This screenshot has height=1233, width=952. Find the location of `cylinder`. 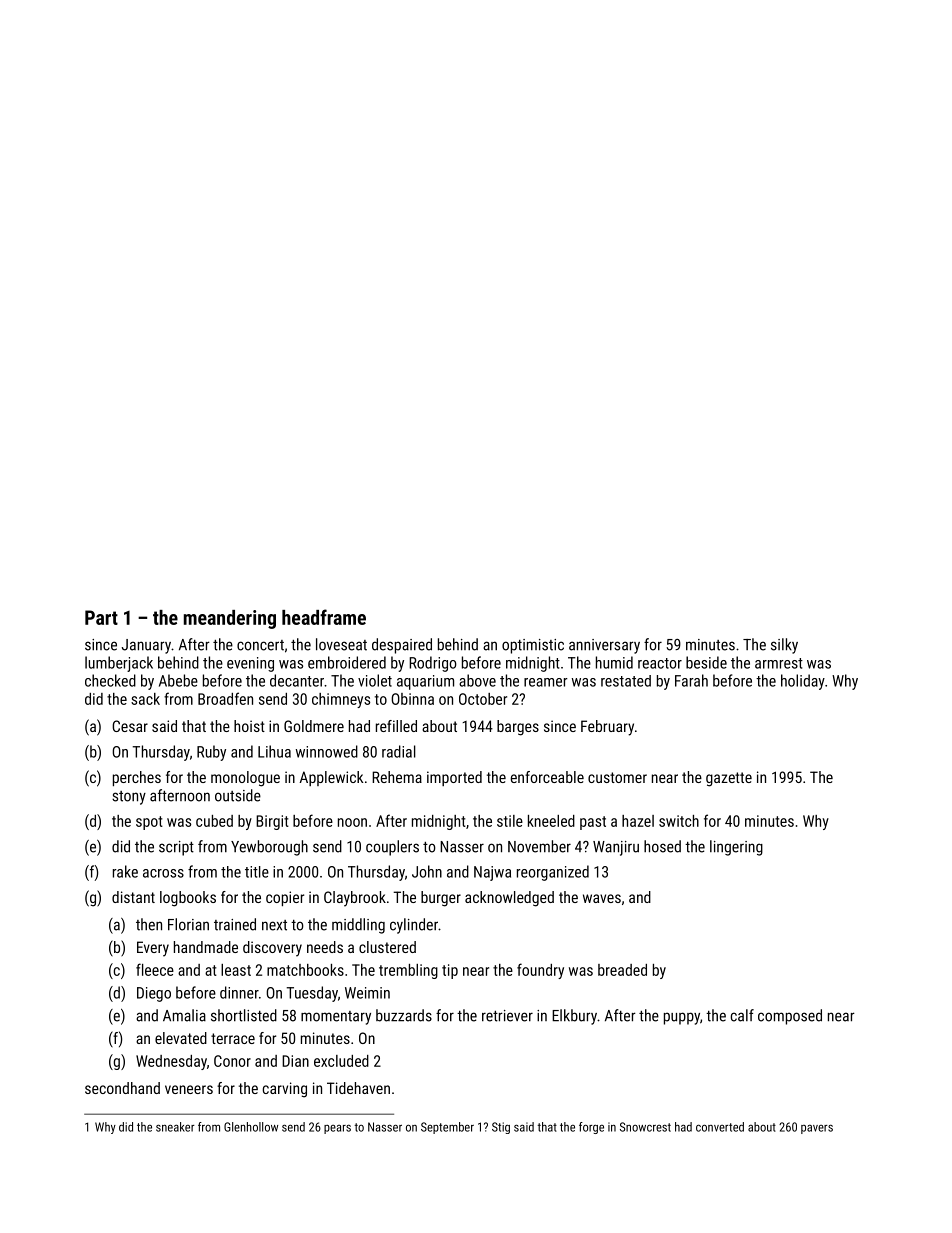

cylinder is located at coordinates (414, 926).
